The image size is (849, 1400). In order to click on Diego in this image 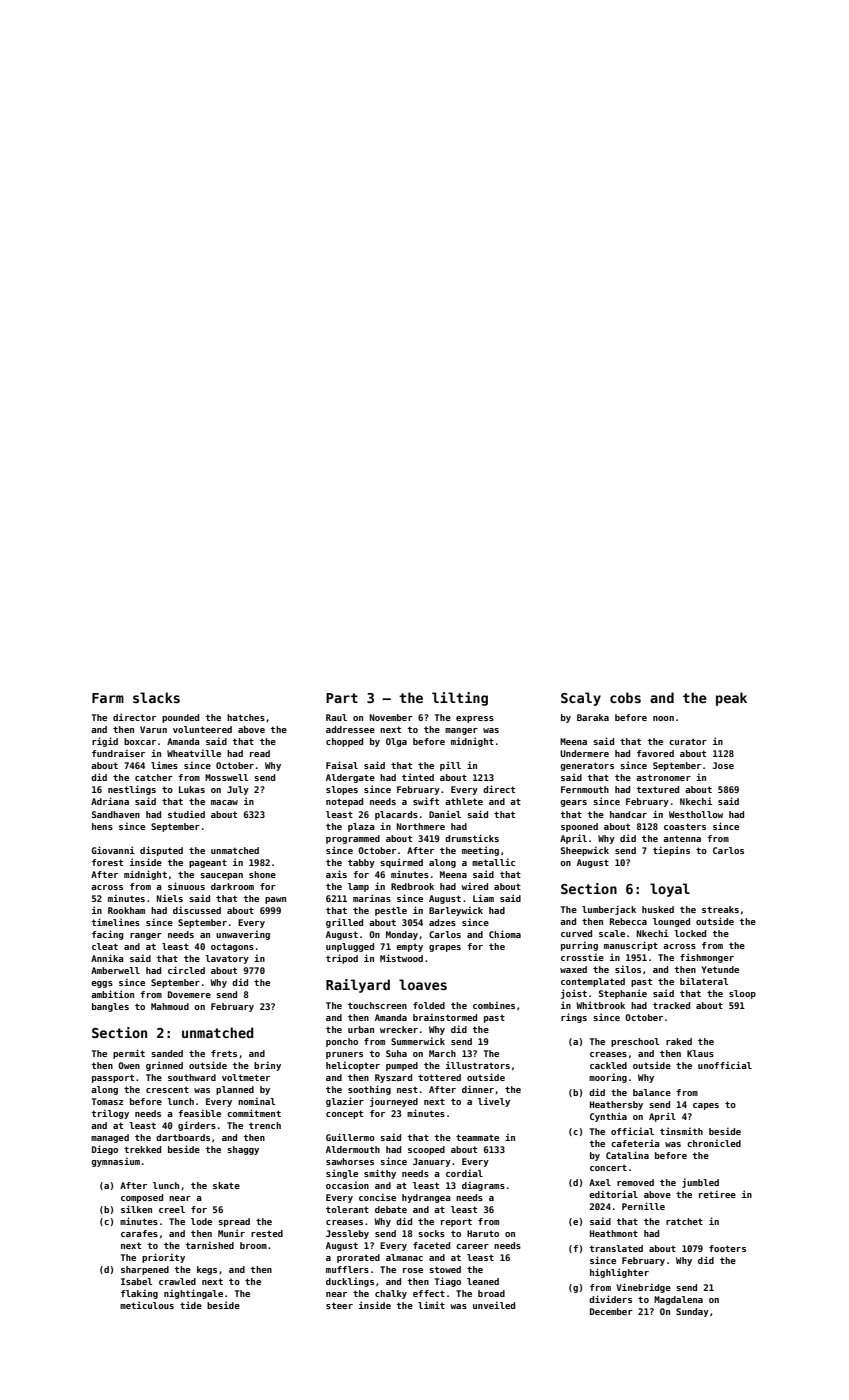, I will do `click(105, 1150)`.
